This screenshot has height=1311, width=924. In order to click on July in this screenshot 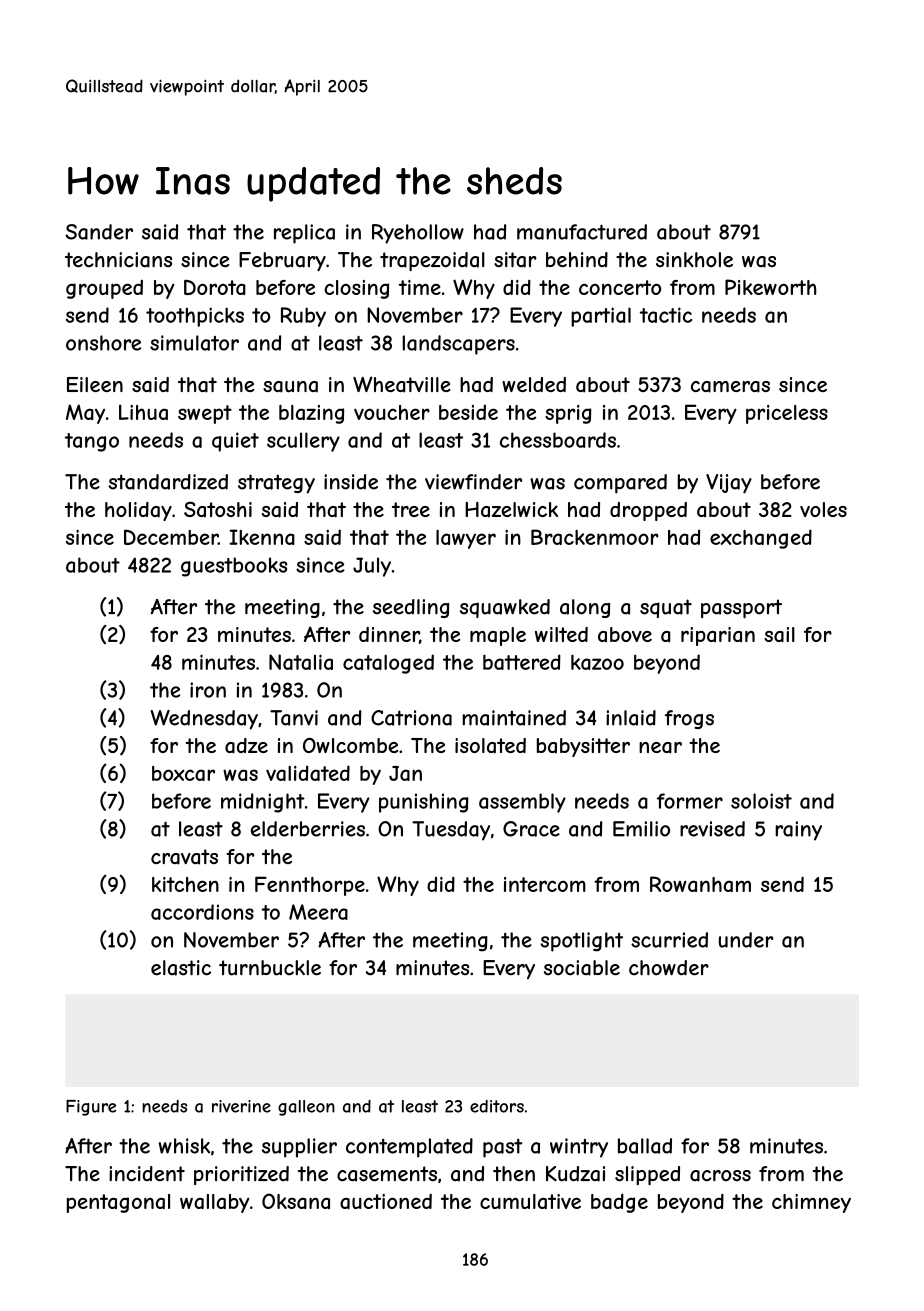, I will do `click(372, 567)`.
